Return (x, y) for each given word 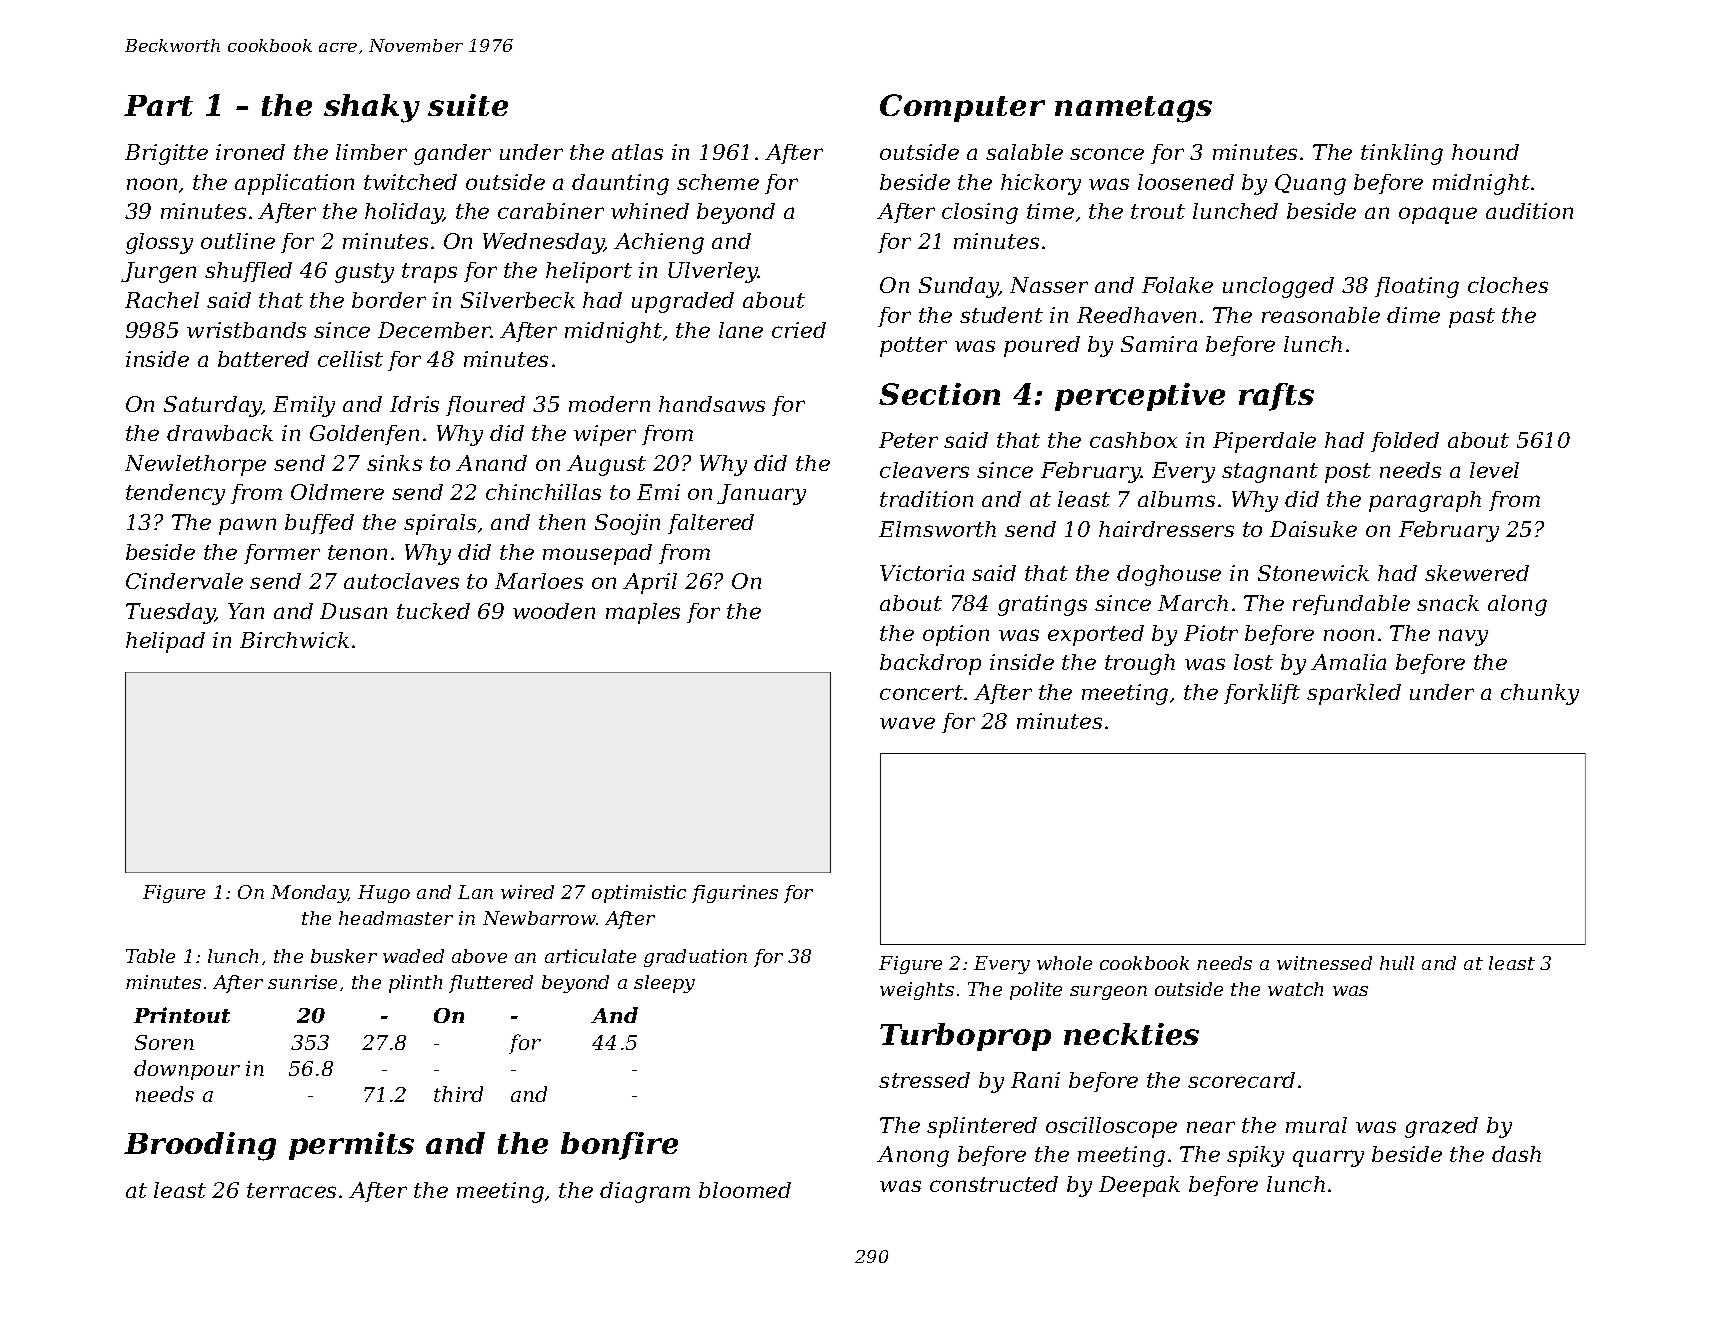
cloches (1508, 285)
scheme (718, 182)
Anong (913, 1156)
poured (1042, 346)
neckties (1131, 1034)
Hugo (384, 894)
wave (907, 723)
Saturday (213, 406)
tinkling (1402, 154)
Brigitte (166, 154)
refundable (1351, 605)
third (458, 1094)
